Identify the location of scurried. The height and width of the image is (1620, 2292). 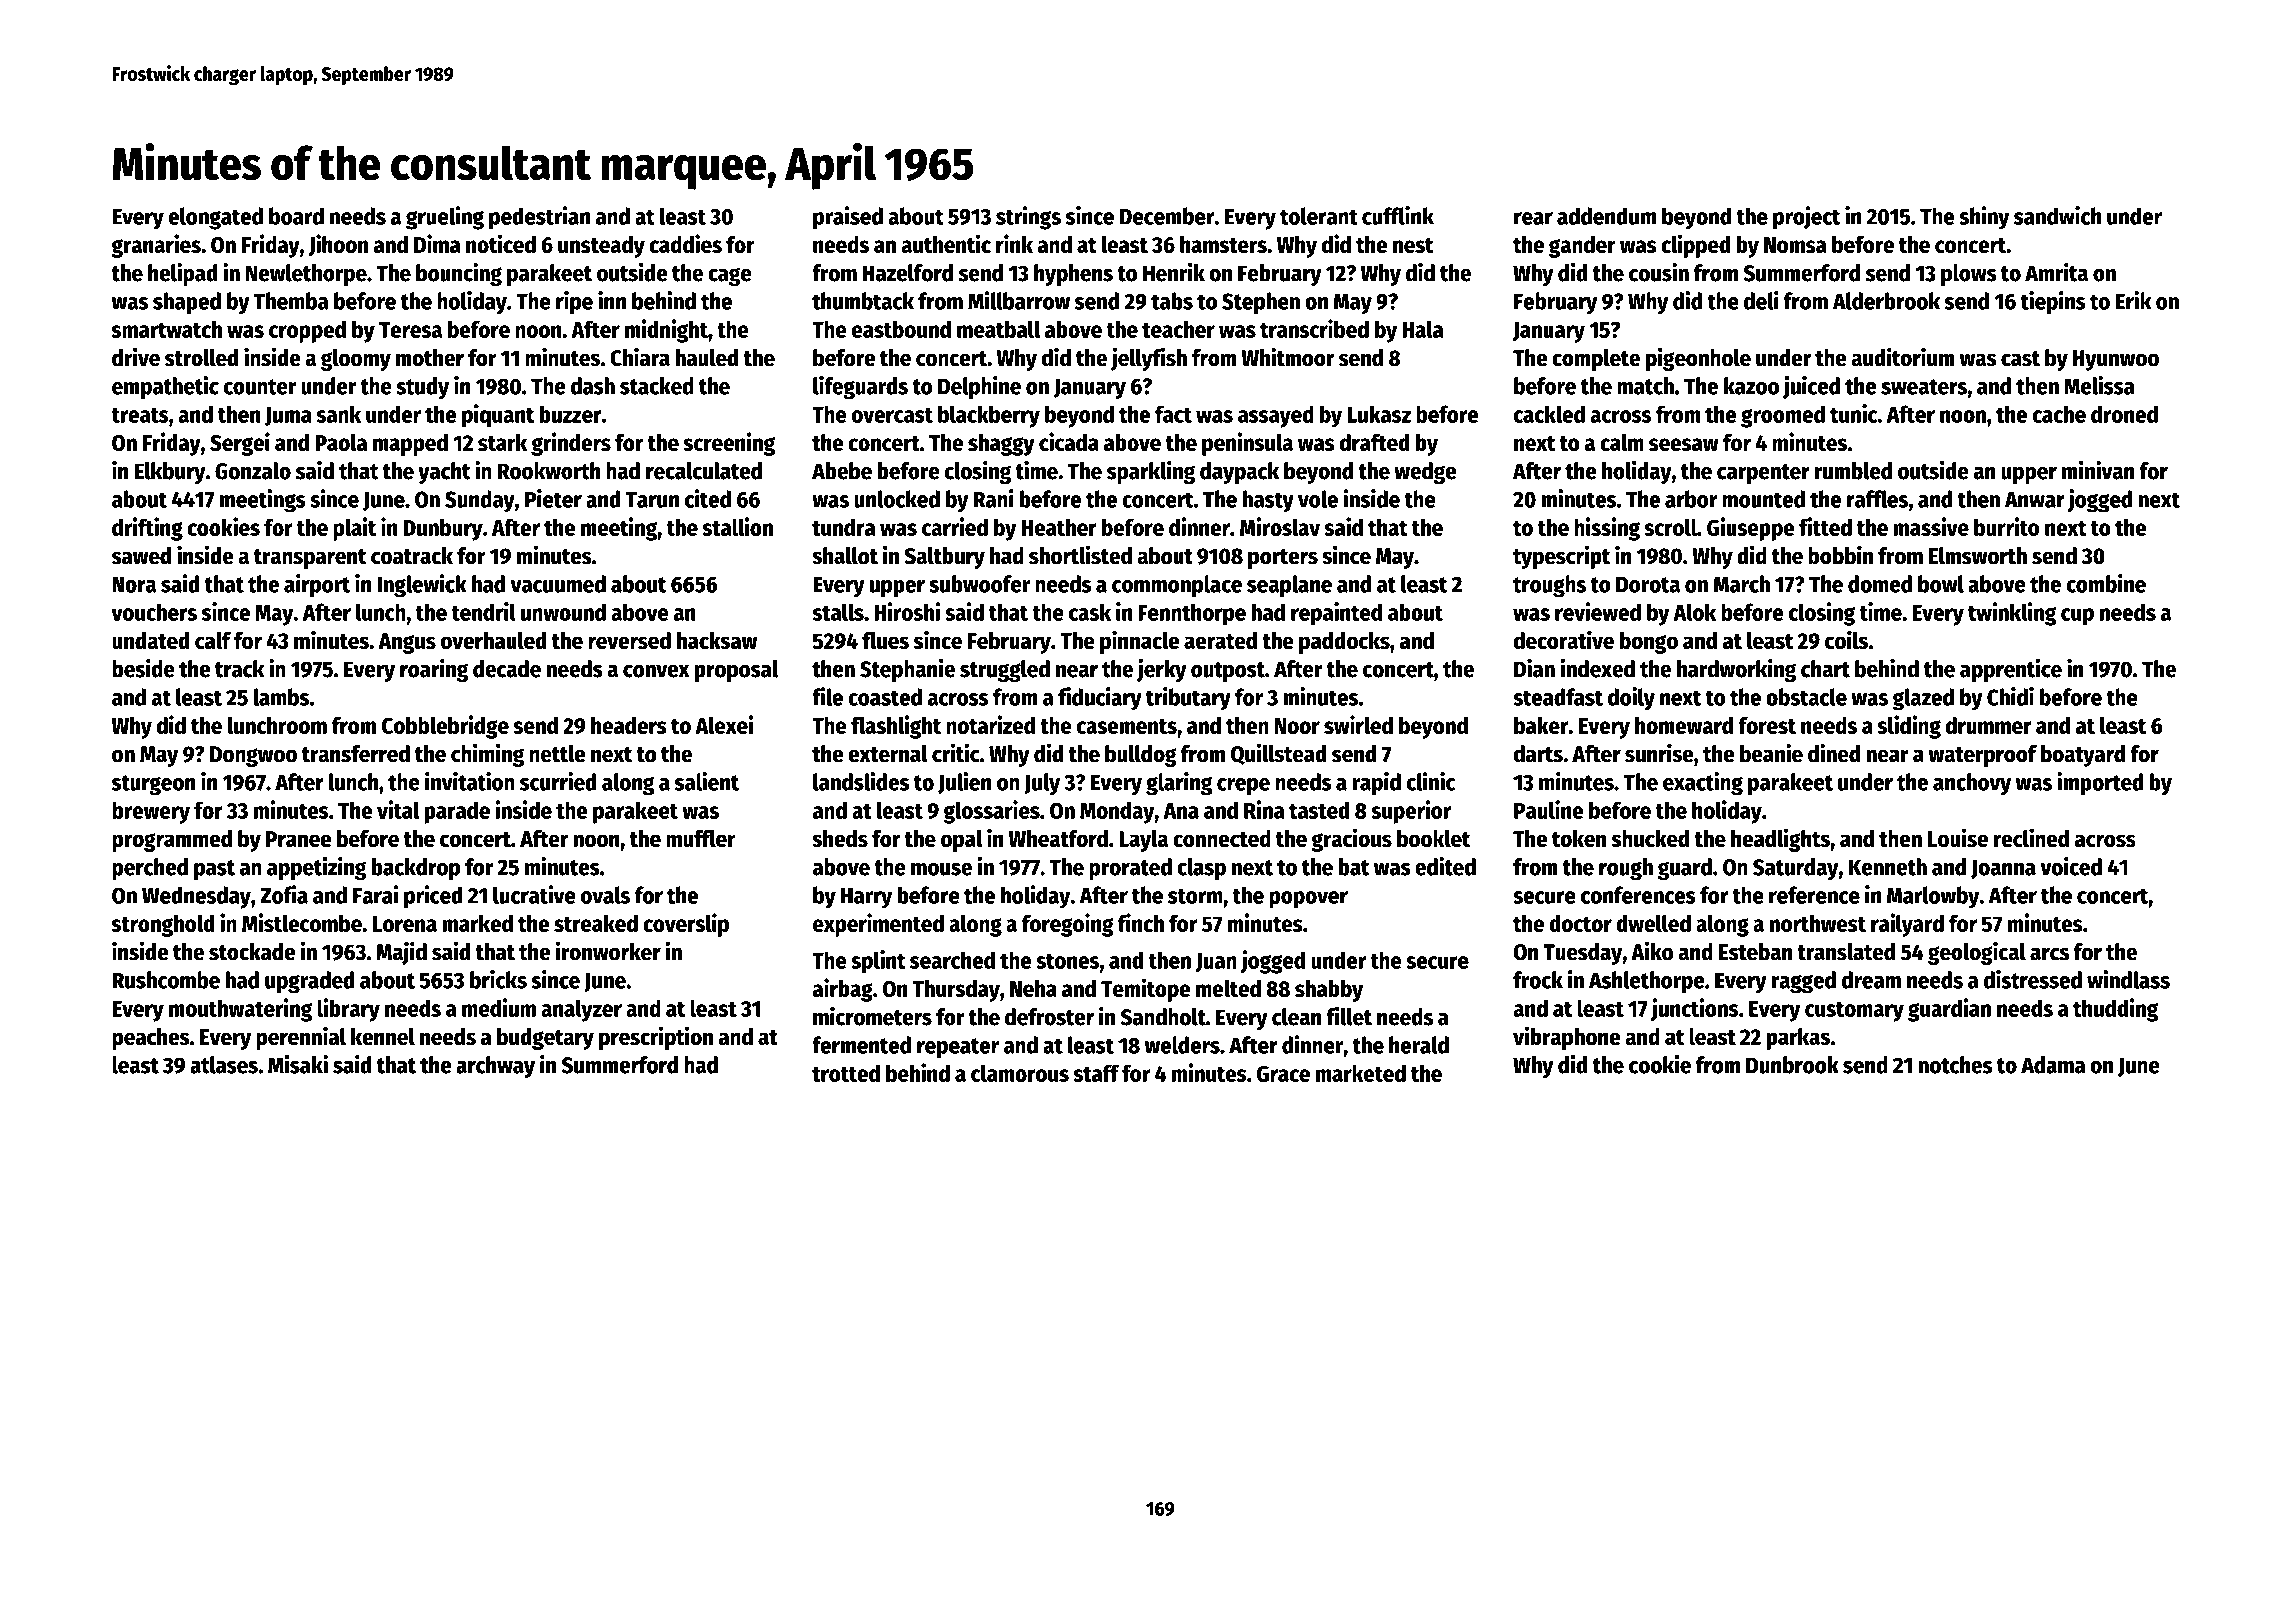
(558, 781).
